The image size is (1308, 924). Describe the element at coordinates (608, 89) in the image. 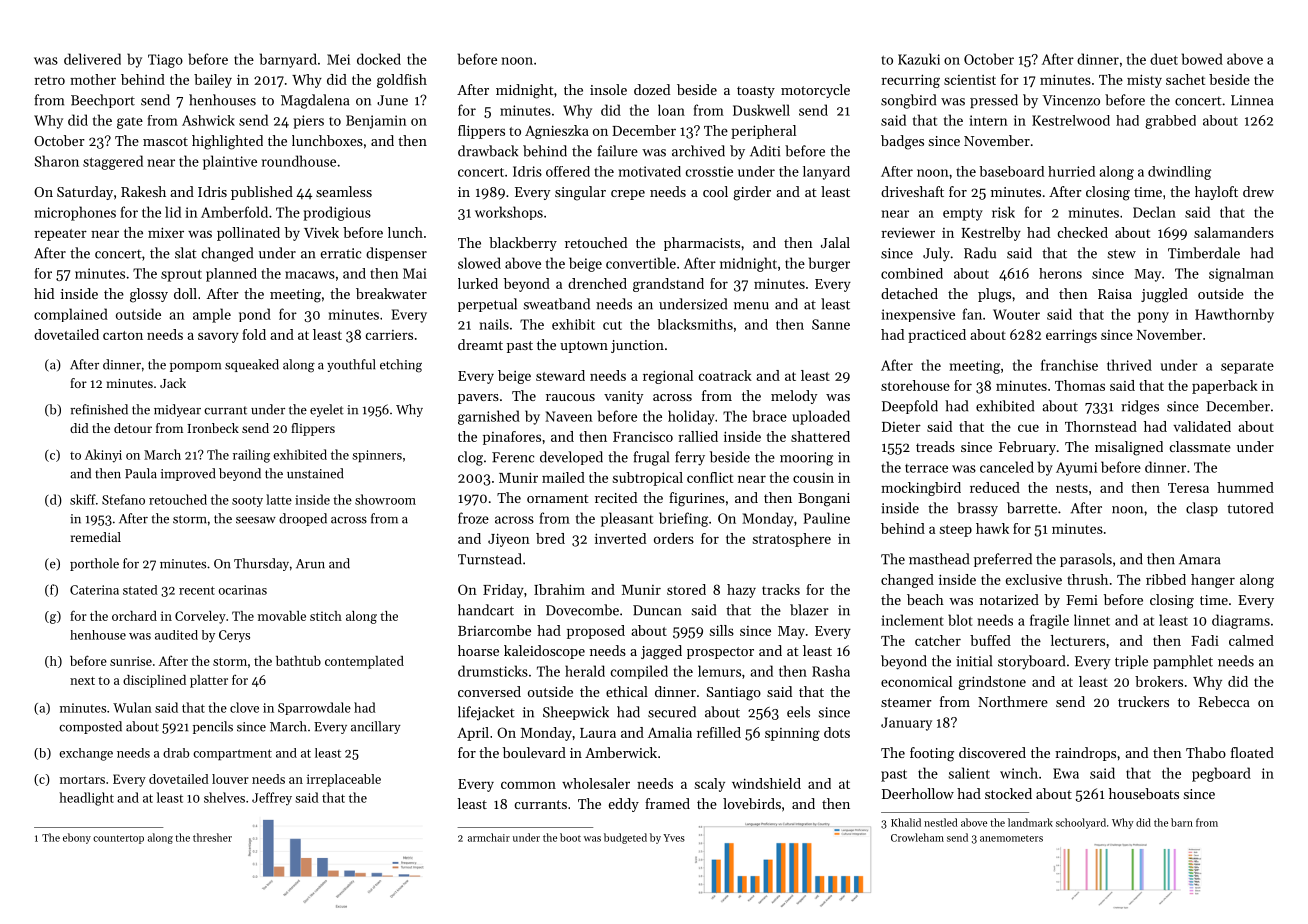

I see `insole` at that location.
